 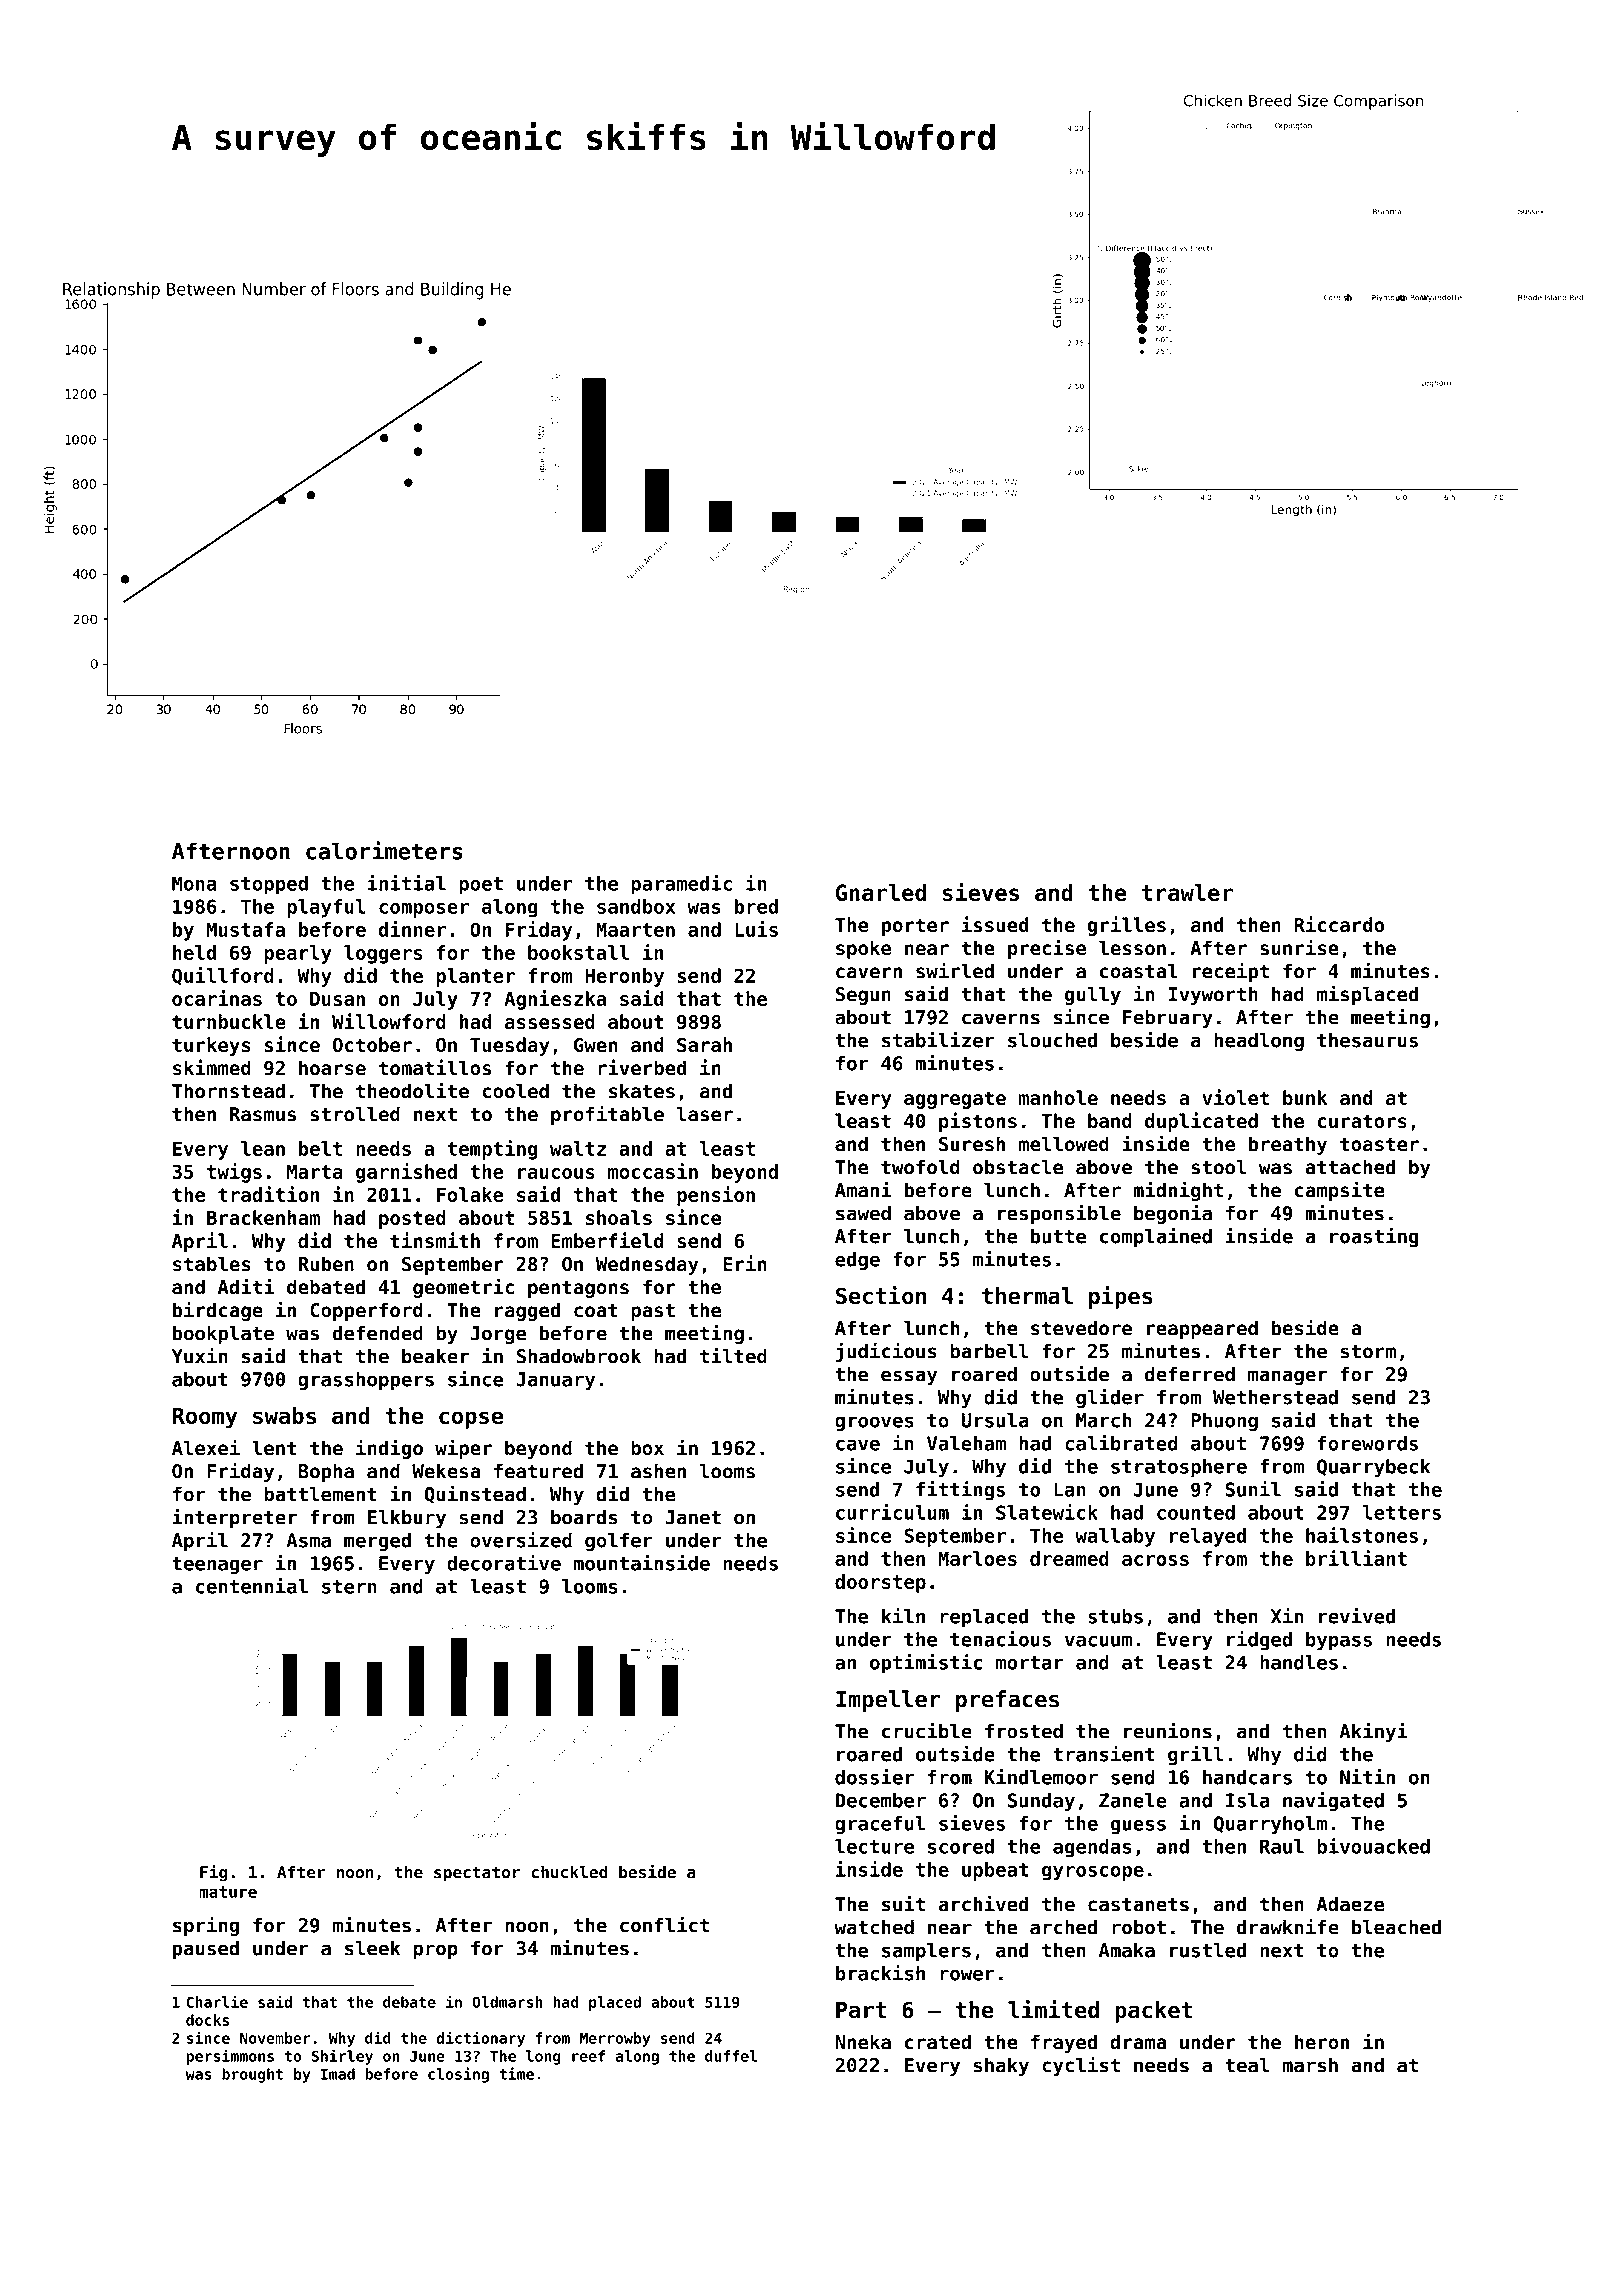 What do you see at coordinates (384, 850) in the page?
I see `calorimeters` at bounding box center [384, 850].
